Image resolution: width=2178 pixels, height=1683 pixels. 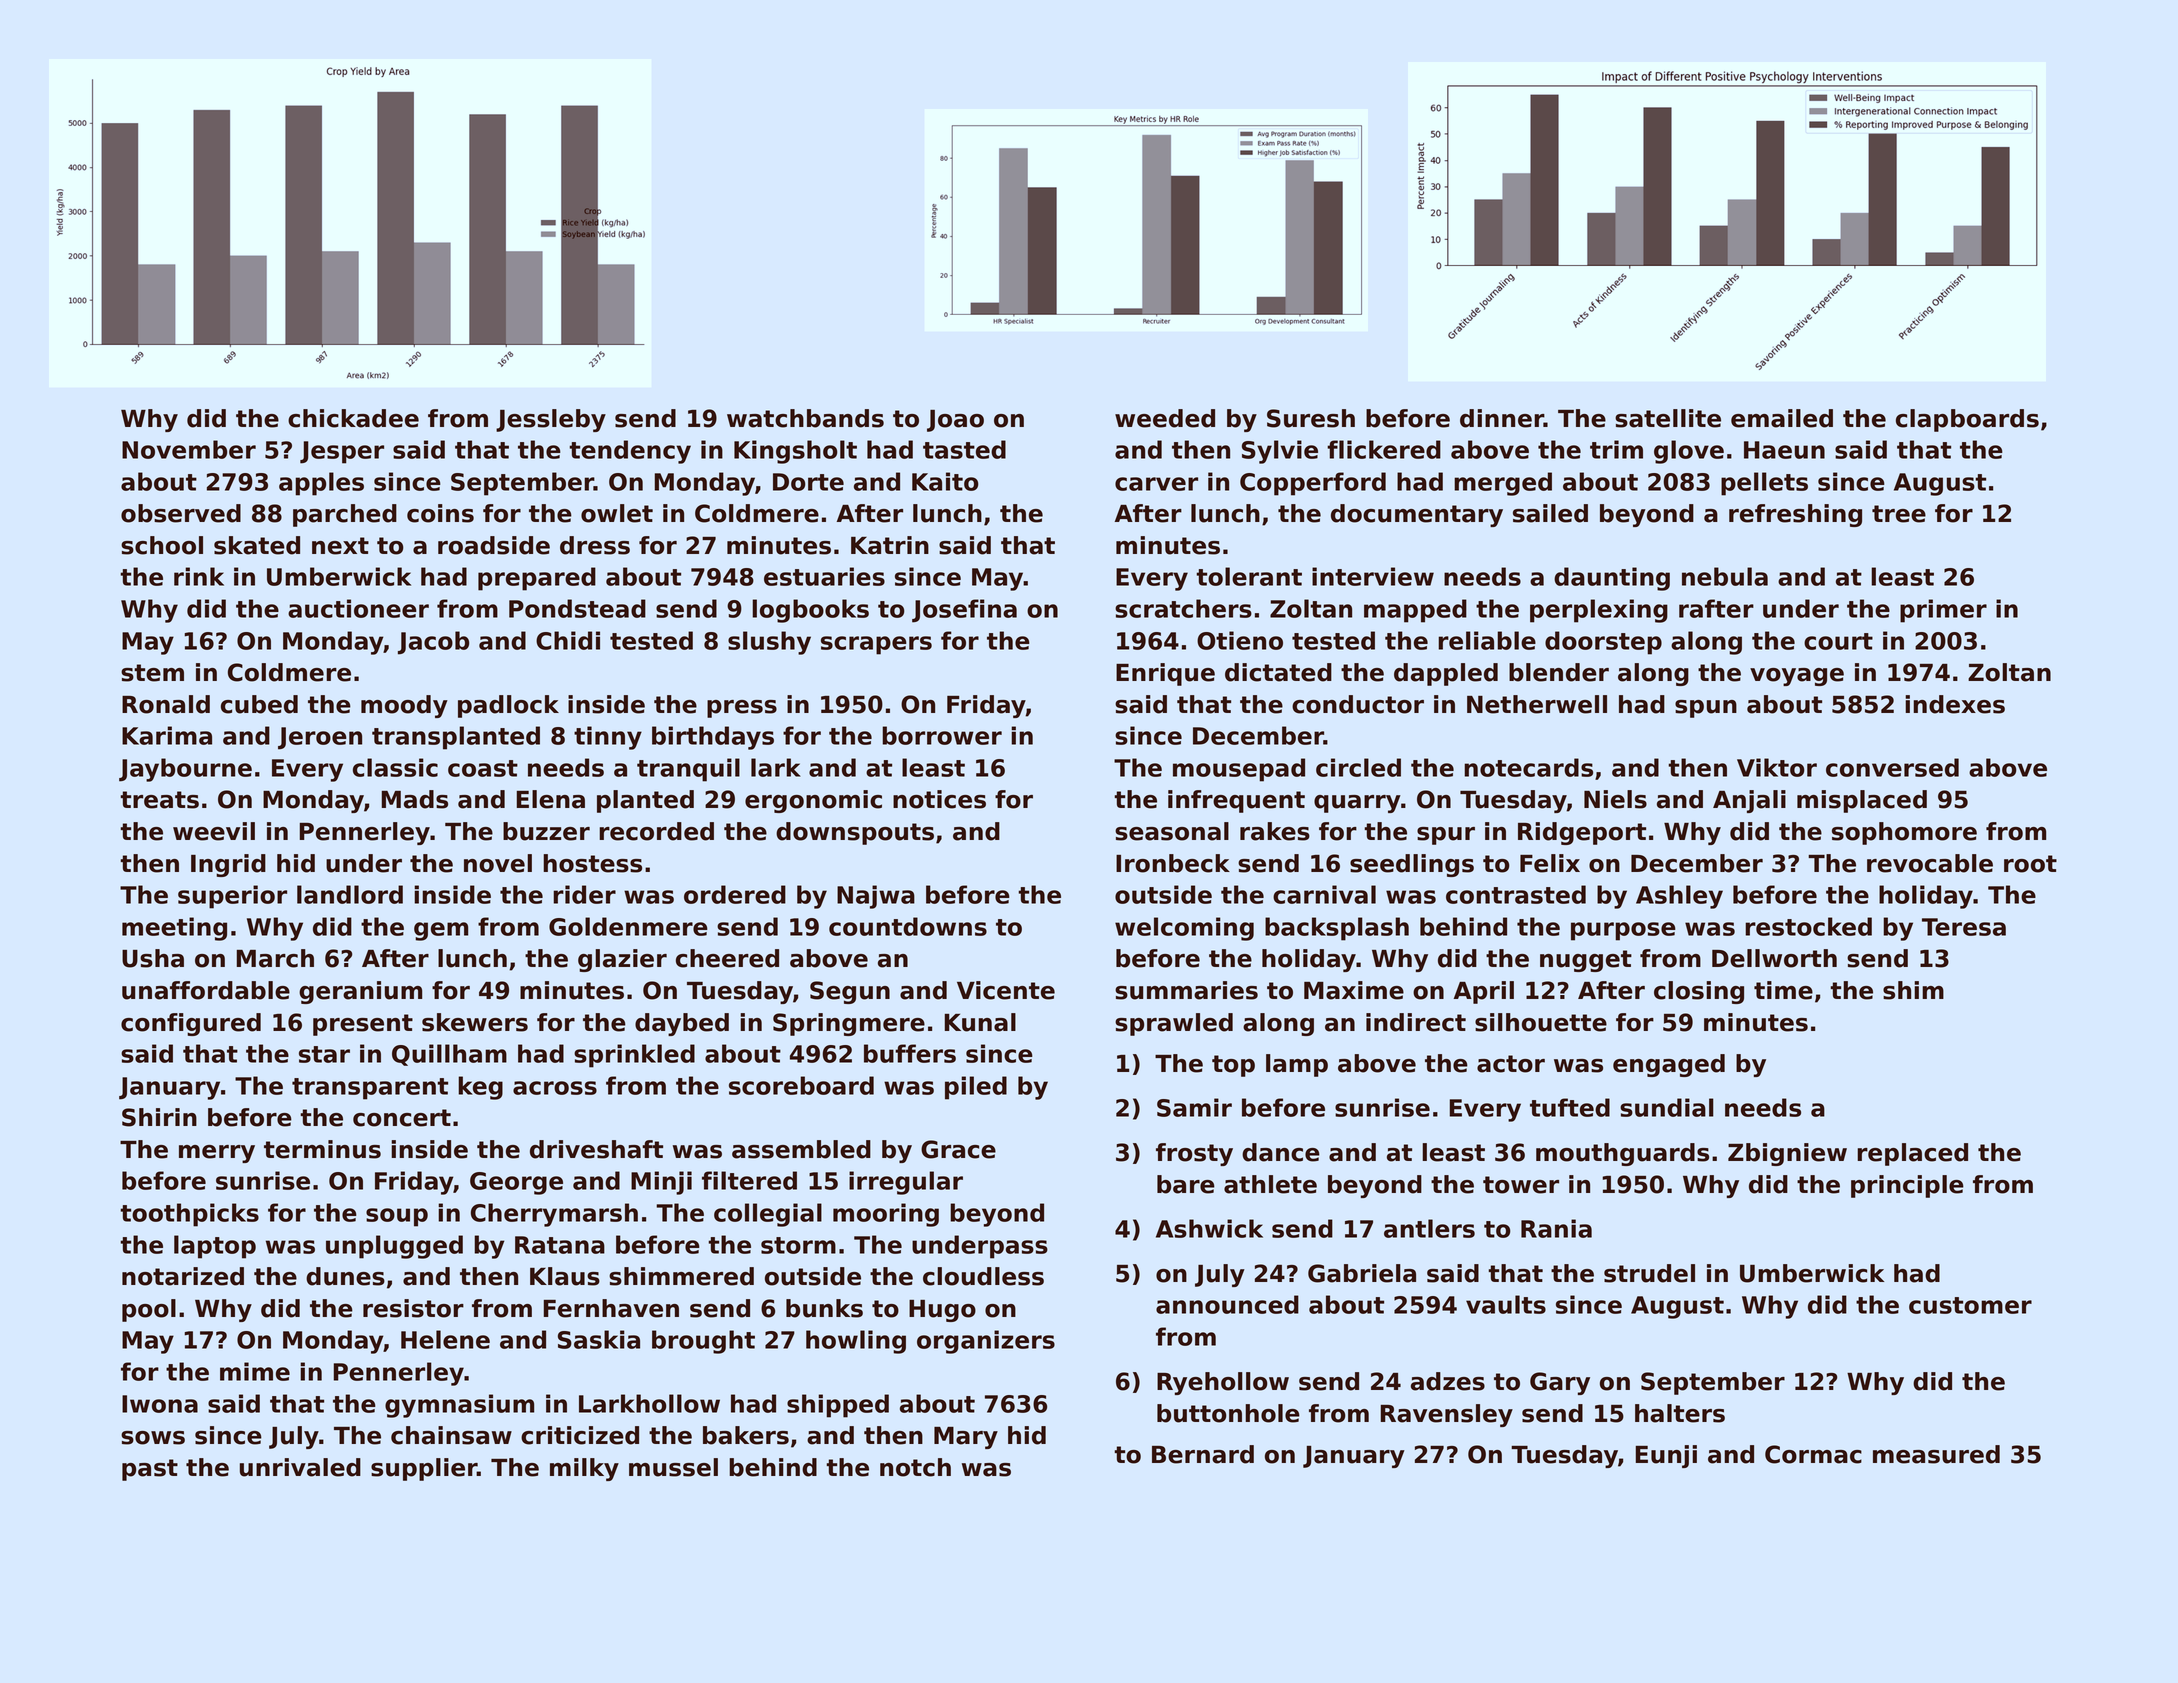 What do you see at coordinates (551, 420) in the screenshot?
I see `Jessleby` at bounding box center [551, 420].
